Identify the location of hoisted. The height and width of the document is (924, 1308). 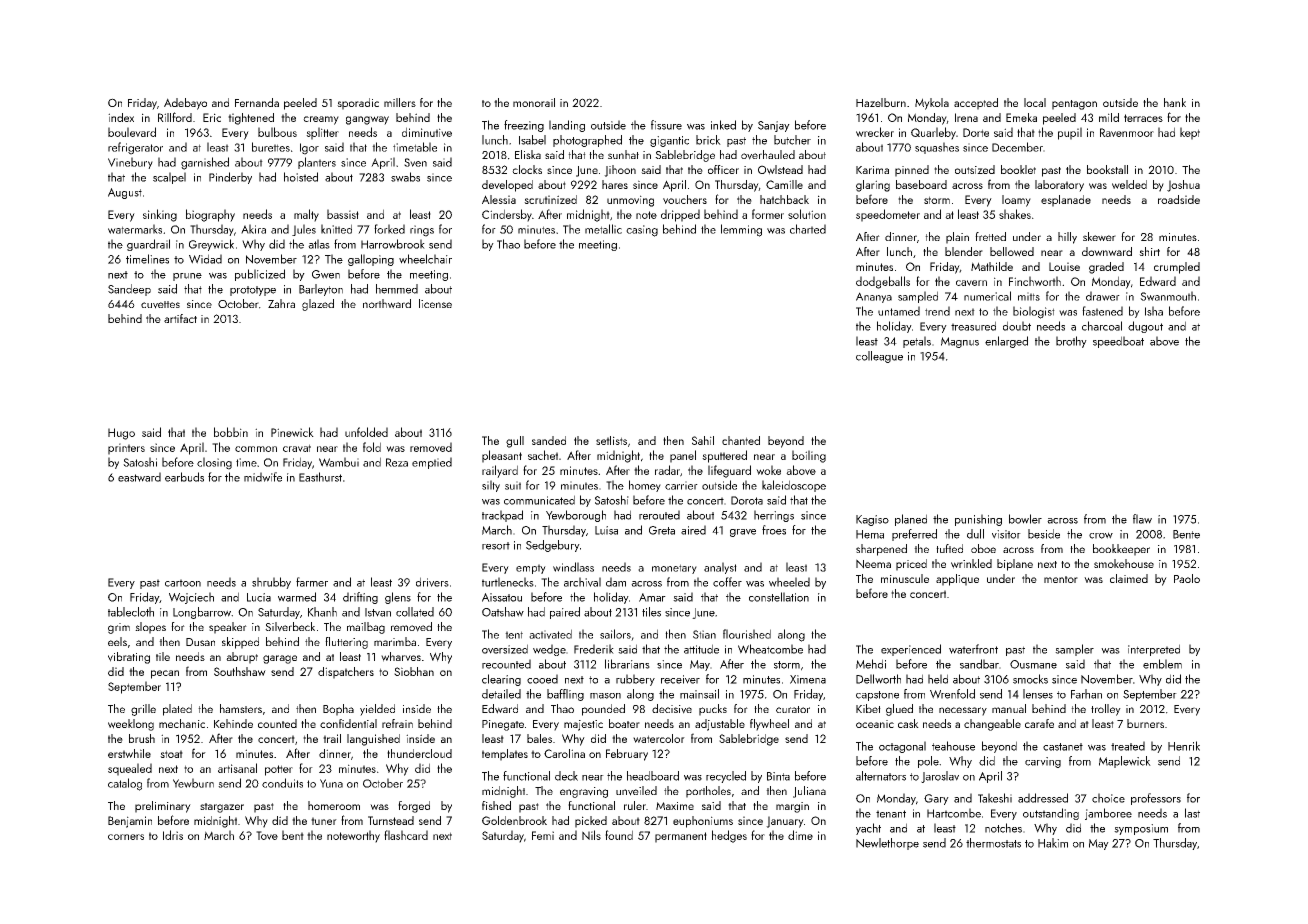
(301, 177).
